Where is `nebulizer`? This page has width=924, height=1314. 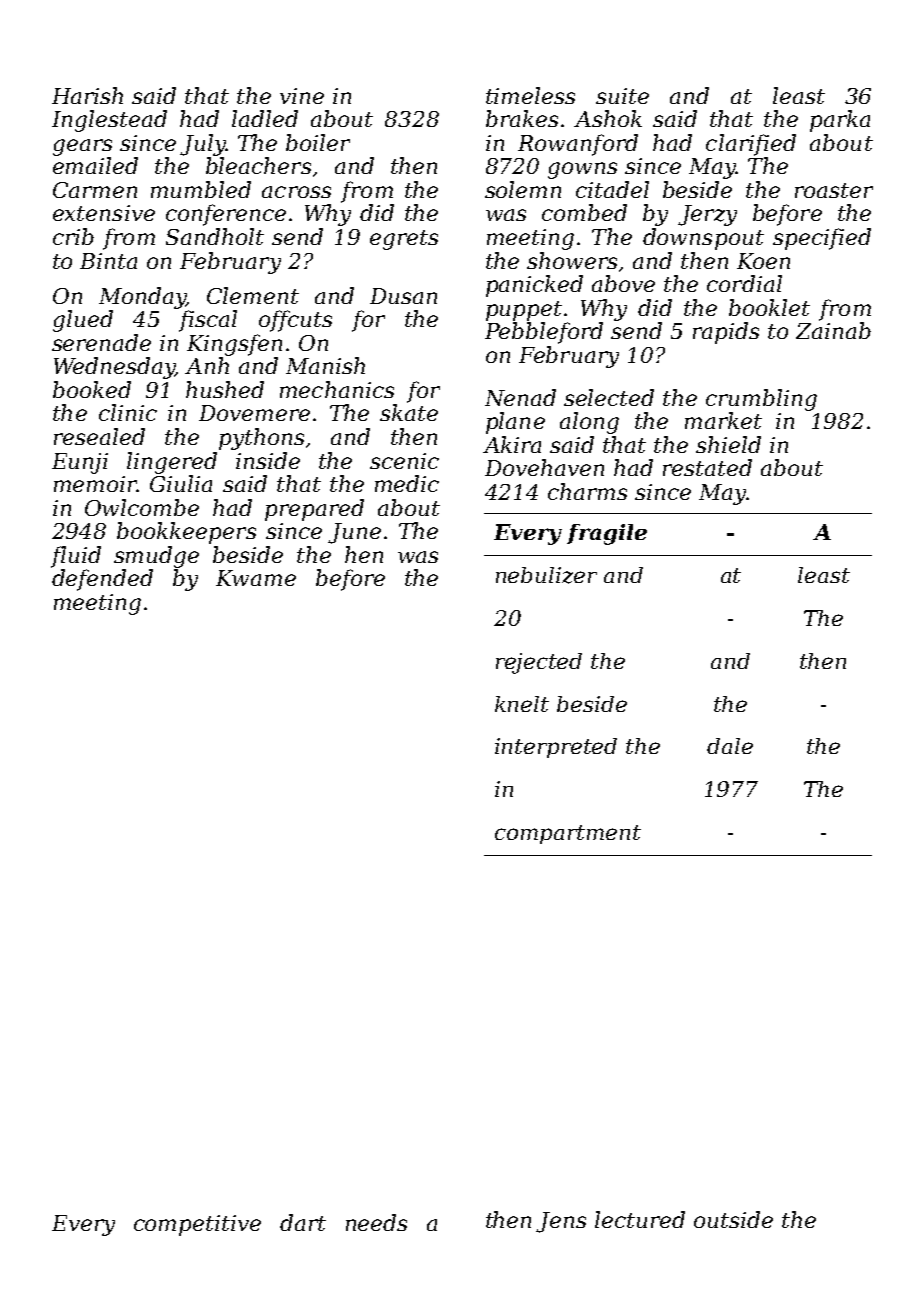 nebulizer is located at coordinates (546, 575).
